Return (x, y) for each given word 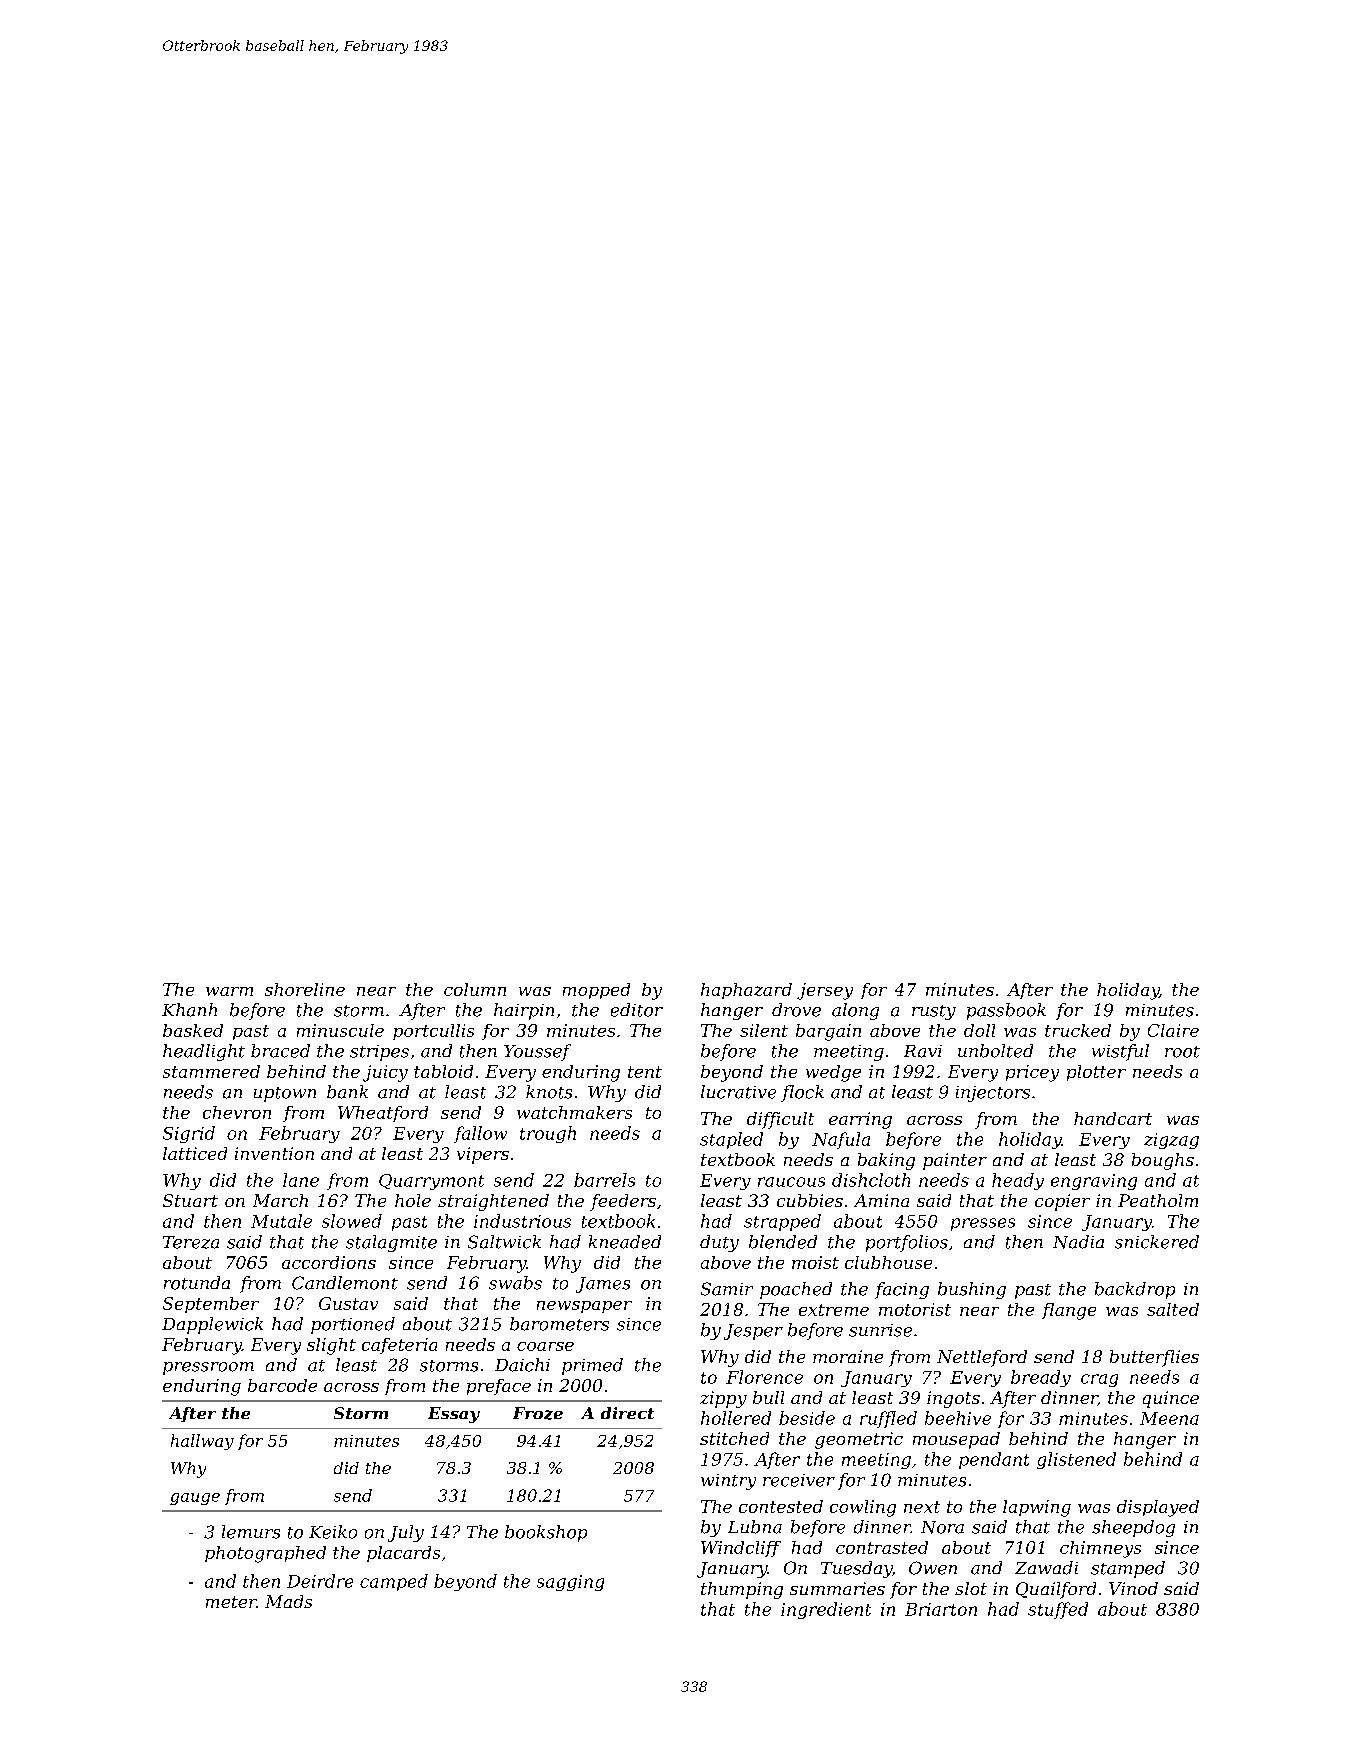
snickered (1157, 1242)
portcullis (433, 1032)
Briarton (941, 1609)
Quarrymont (431, 1182)
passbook (1006, 1011)
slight (331, 1346)
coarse (545, 1346)
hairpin (524, 1011)
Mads (288, 1601)
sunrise (880, 1330)
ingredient (826, 1610)
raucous (791, 1182)
